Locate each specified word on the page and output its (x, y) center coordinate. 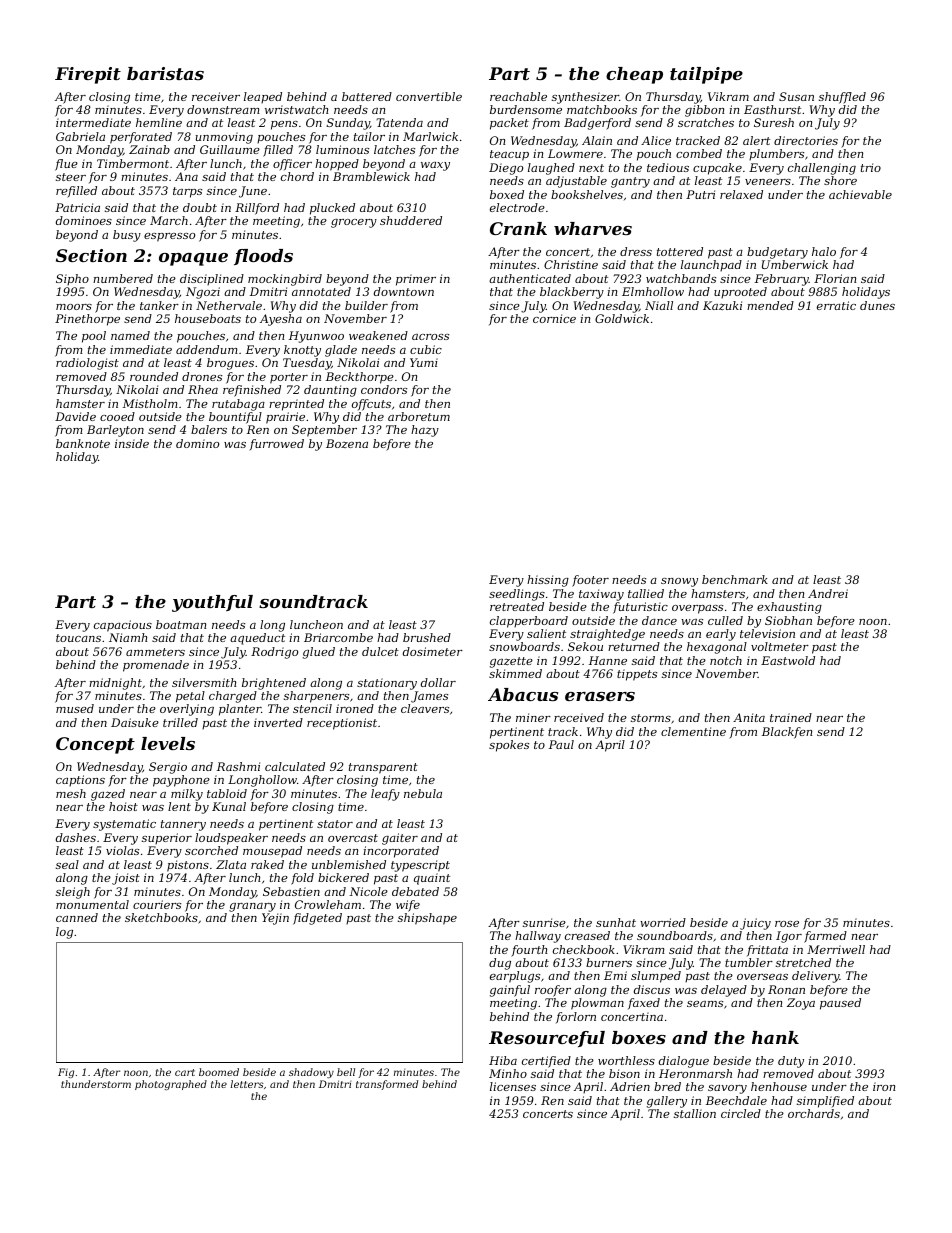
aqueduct (257, 639)
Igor (789, 937)
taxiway (601, 595)
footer (590, 581)
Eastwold (788, 660)
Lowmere (575, 153)
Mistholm (150, 403)
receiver (216, 96)
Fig (66, 1073)
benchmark (735, 579)
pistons (188, 866)
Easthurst (772, 109)
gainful (510, 991)
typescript (420, 866)
